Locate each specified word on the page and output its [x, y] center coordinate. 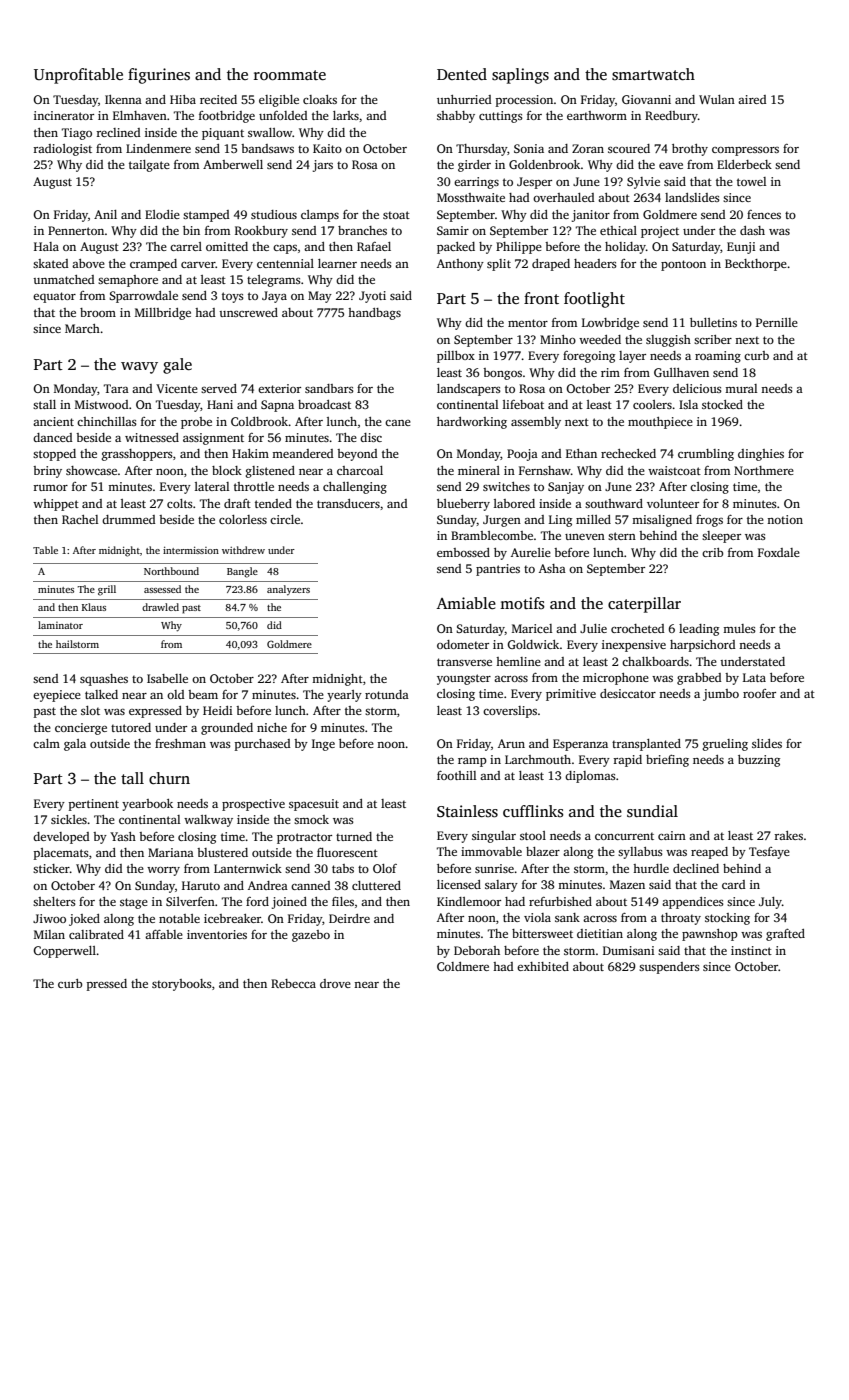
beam [203, 694]
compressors [745, 151]
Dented [462, 74]
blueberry [463, 505]
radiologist [62, 150]
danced [53, 437]
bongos [502, 374]
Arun [511, 743]
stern [622, 536]
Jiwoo [49, 918]
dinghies [761, 455]
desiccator [628, 693]
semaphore [128, 281]
